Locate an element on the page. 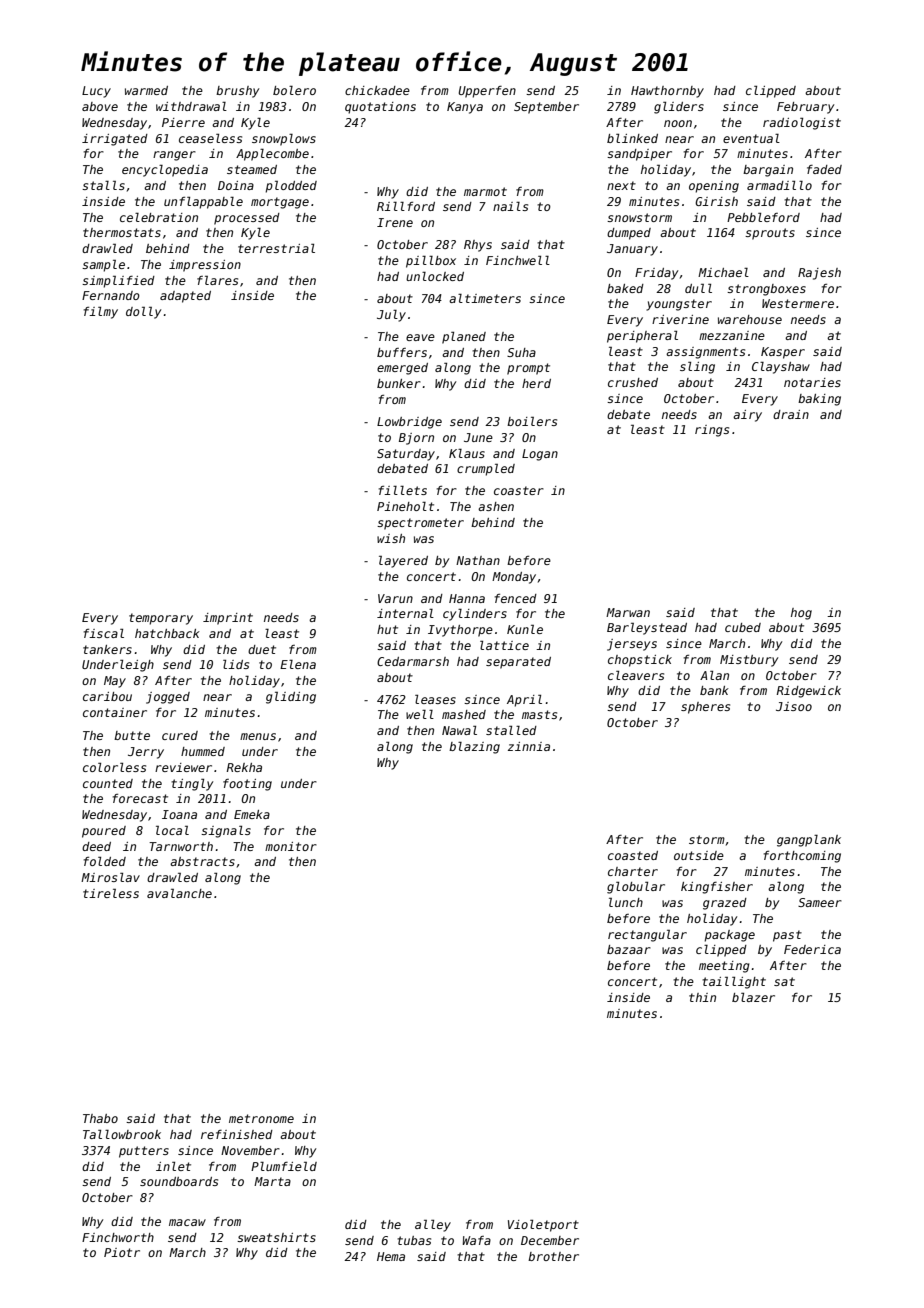 The image size is (924, 1308). soundboards is located at coordinates (179, 1181).
